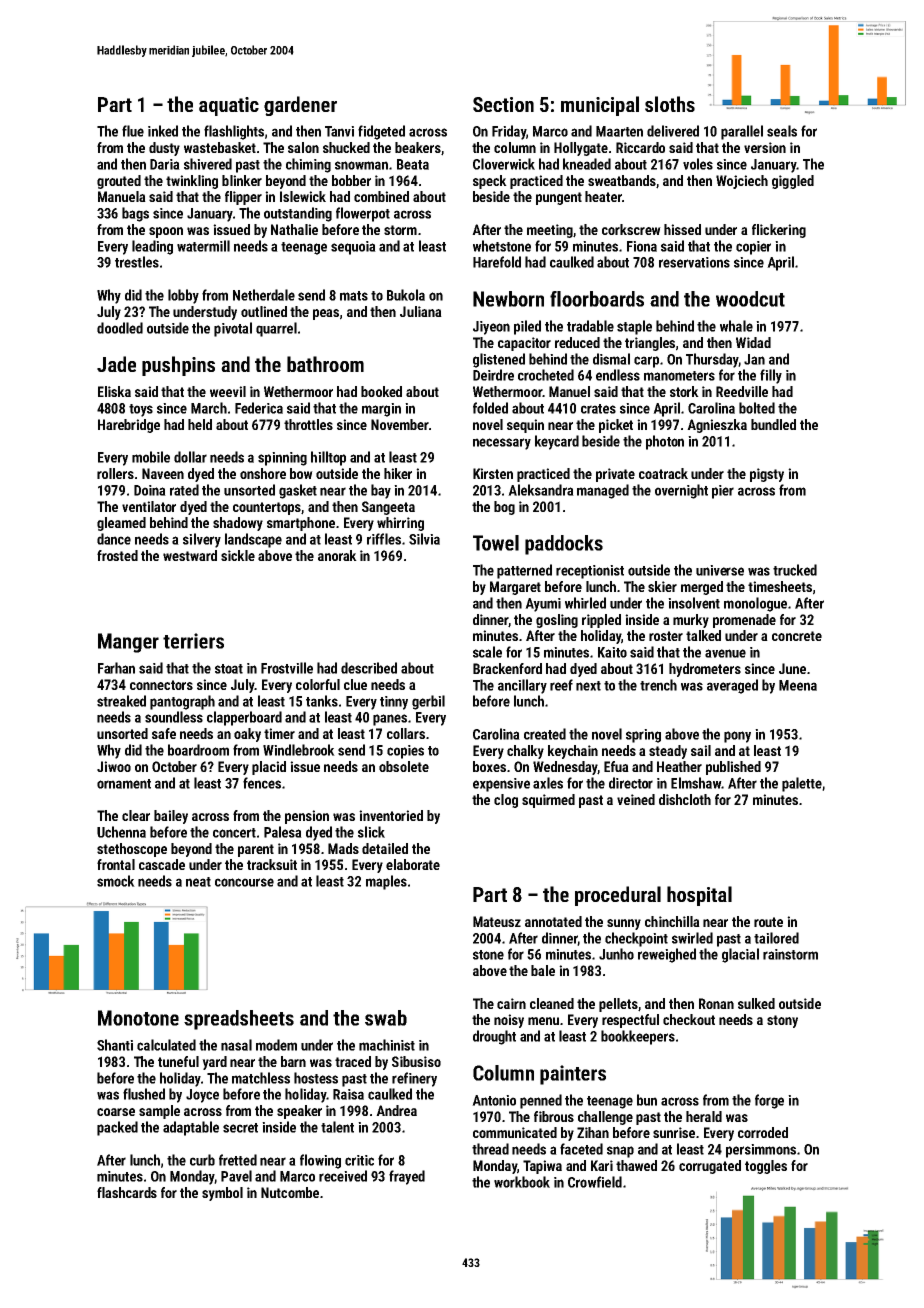 The image size is (924, 1308). I want to click on elaborate, so click(413, 864).
